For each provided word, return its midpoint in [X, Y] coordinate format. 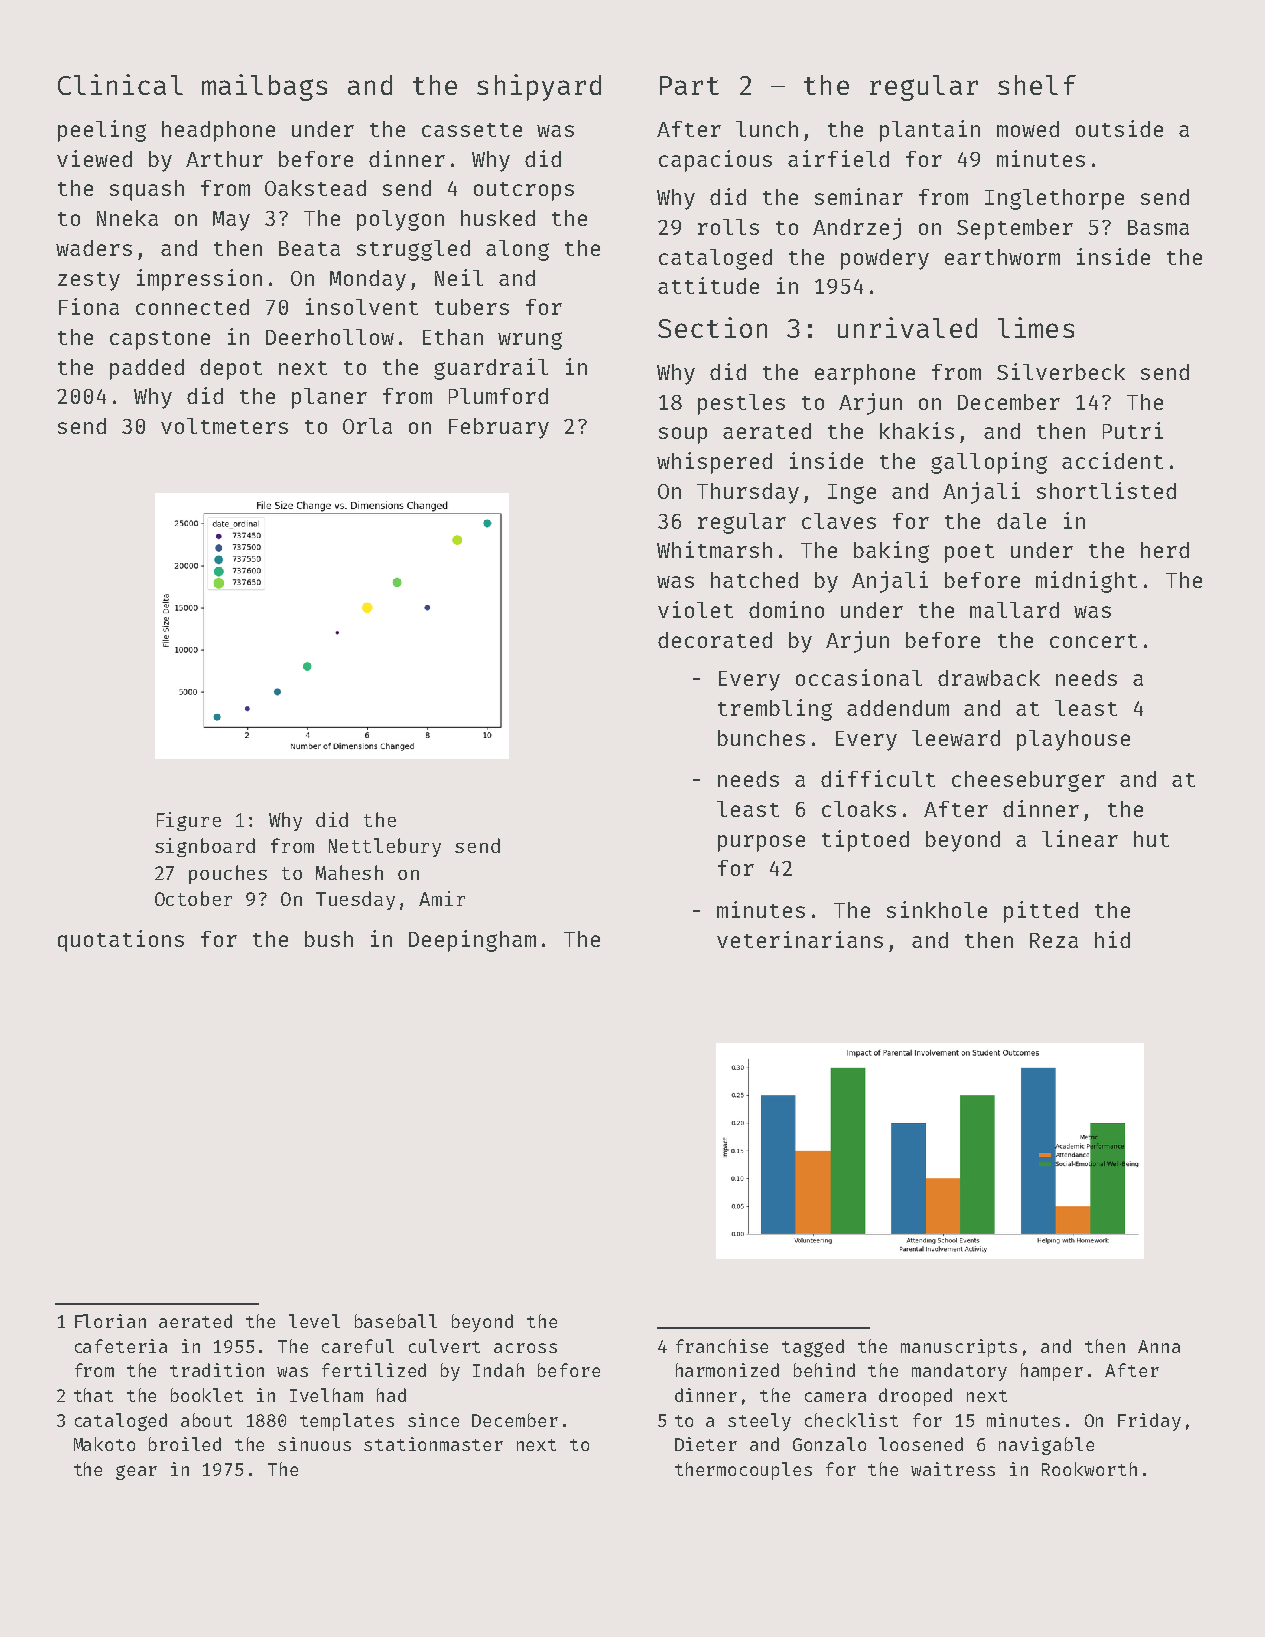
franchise [722, 1346]
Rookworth [1089, 1469]
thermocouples [743, 1471]
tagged [813, 1348]
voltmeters [224, 426]
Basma [1158, 227]
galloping [989, 463]
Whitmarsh [714, 549]
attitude [708, 285]
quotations [121, 941]
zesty [89, 281]
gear [136, 1472]
